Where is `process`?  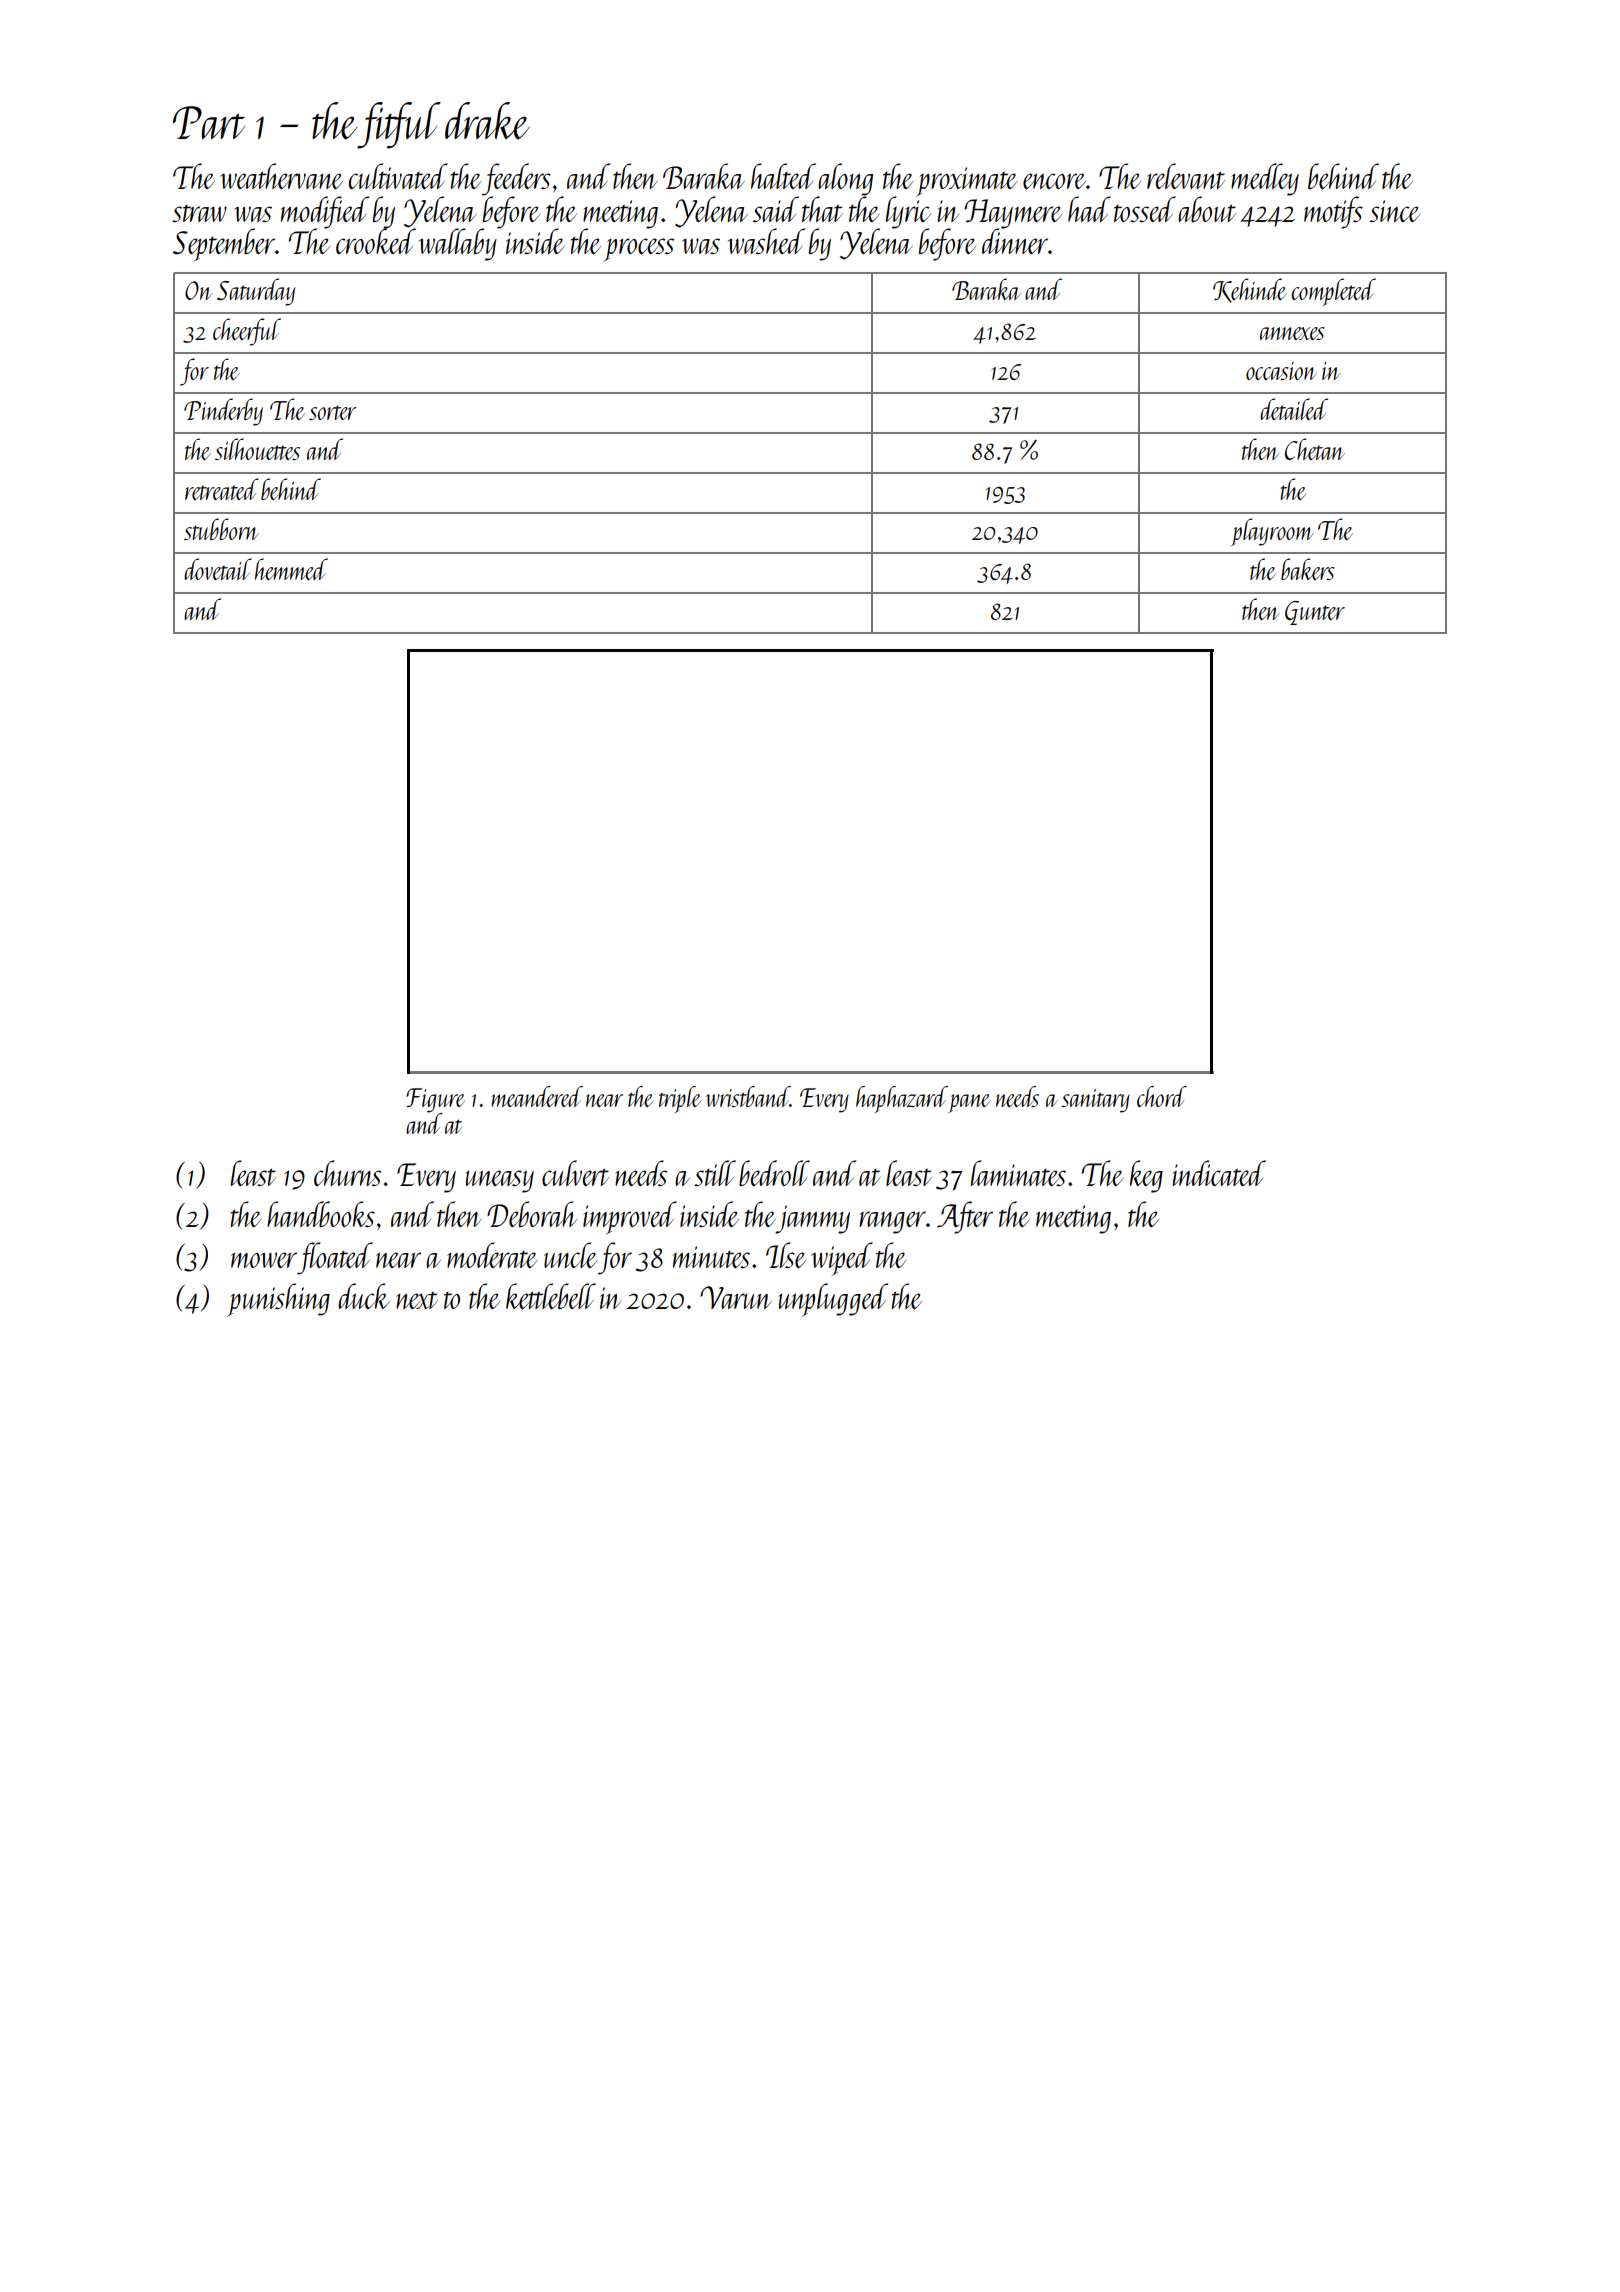
process is located at coordinates (639, 250).
